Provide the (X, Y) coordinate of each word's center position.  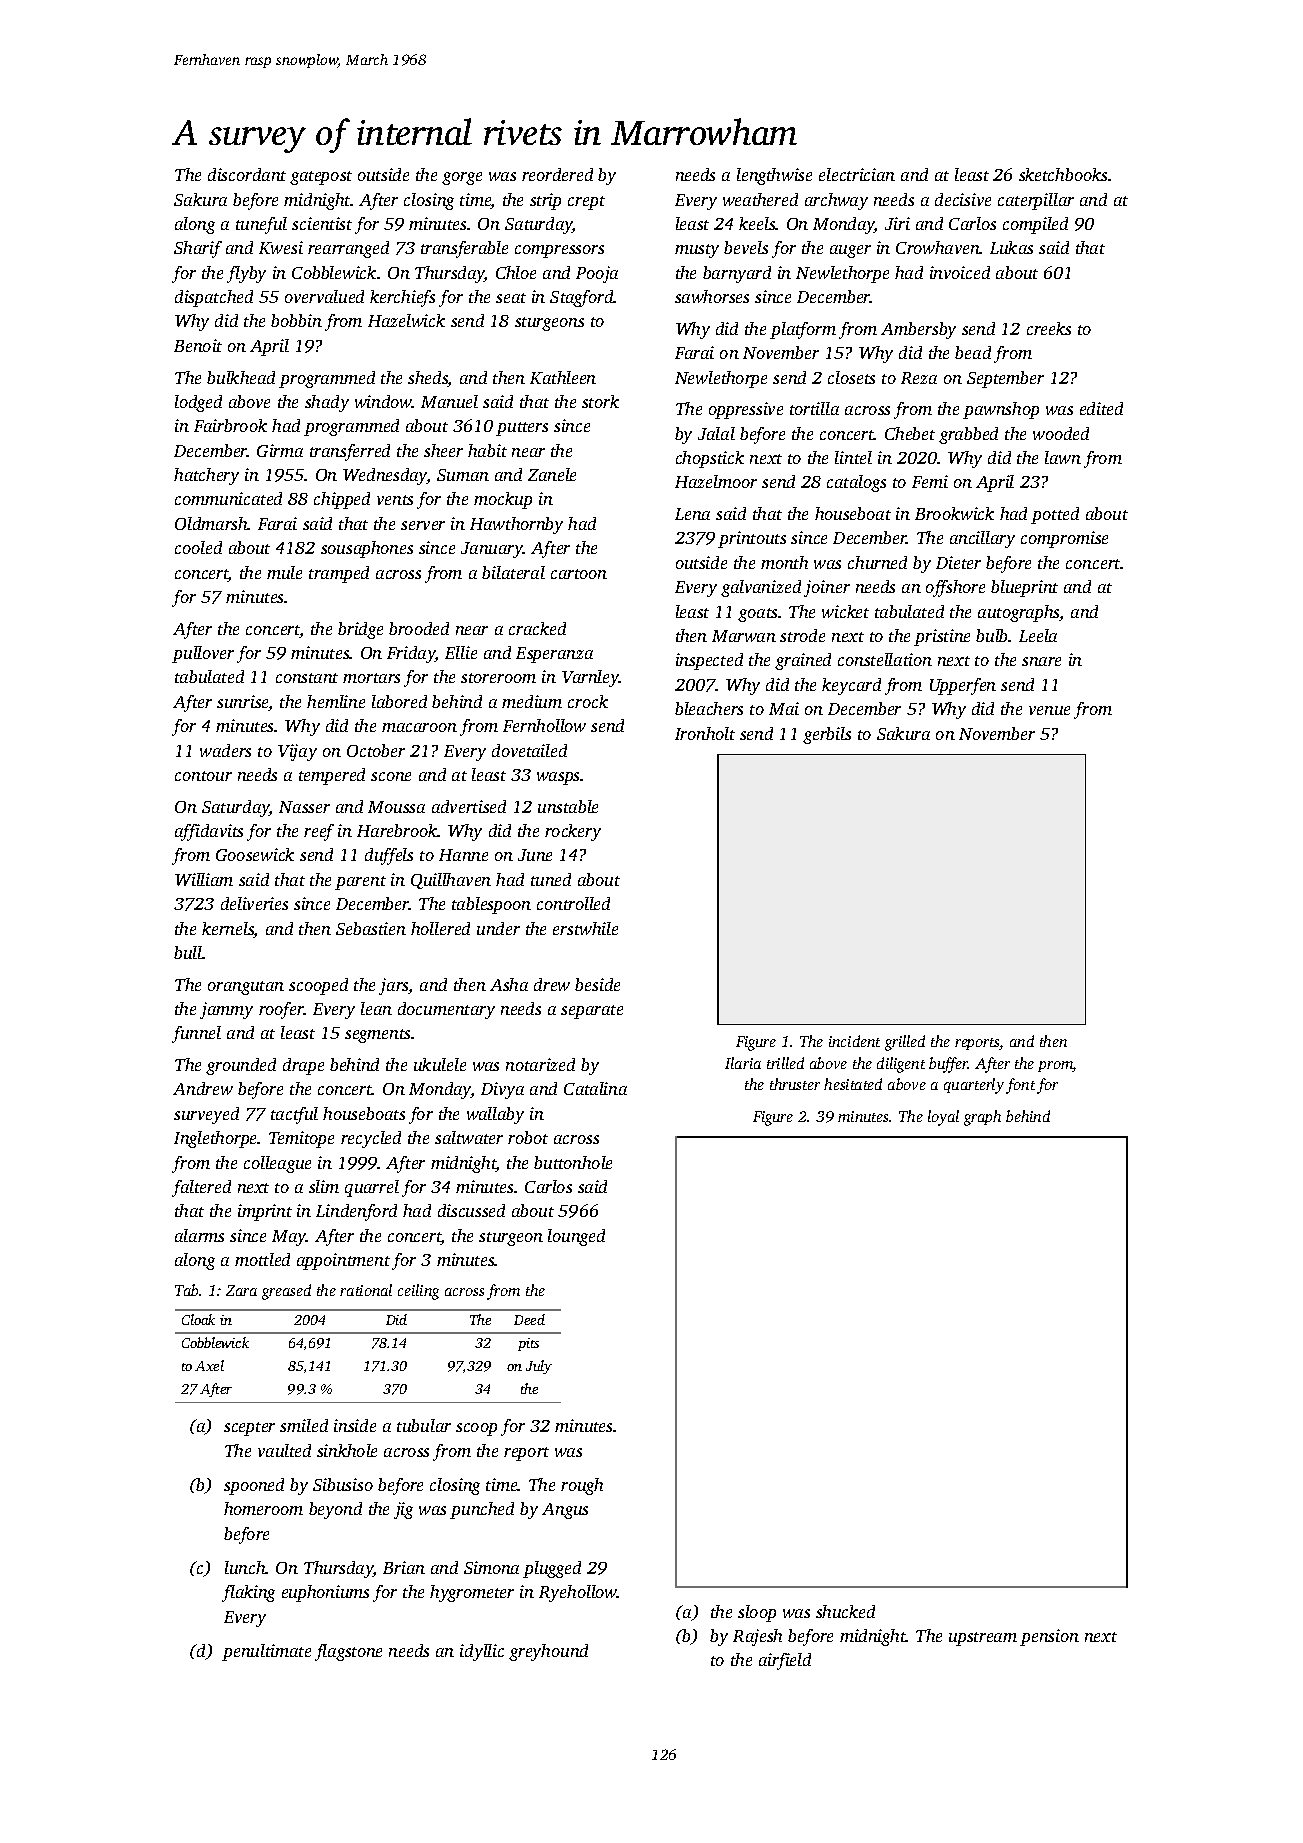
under (498, 928)
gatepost (321, 178)
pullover (203, 654)
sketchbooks (1063, 174)
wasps (559, 778)
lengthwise (774, 176)
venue (1049, 710)
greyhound (548, 1652)
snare (1041, 661)
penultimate (266, 1652)
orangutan (246, 988)
